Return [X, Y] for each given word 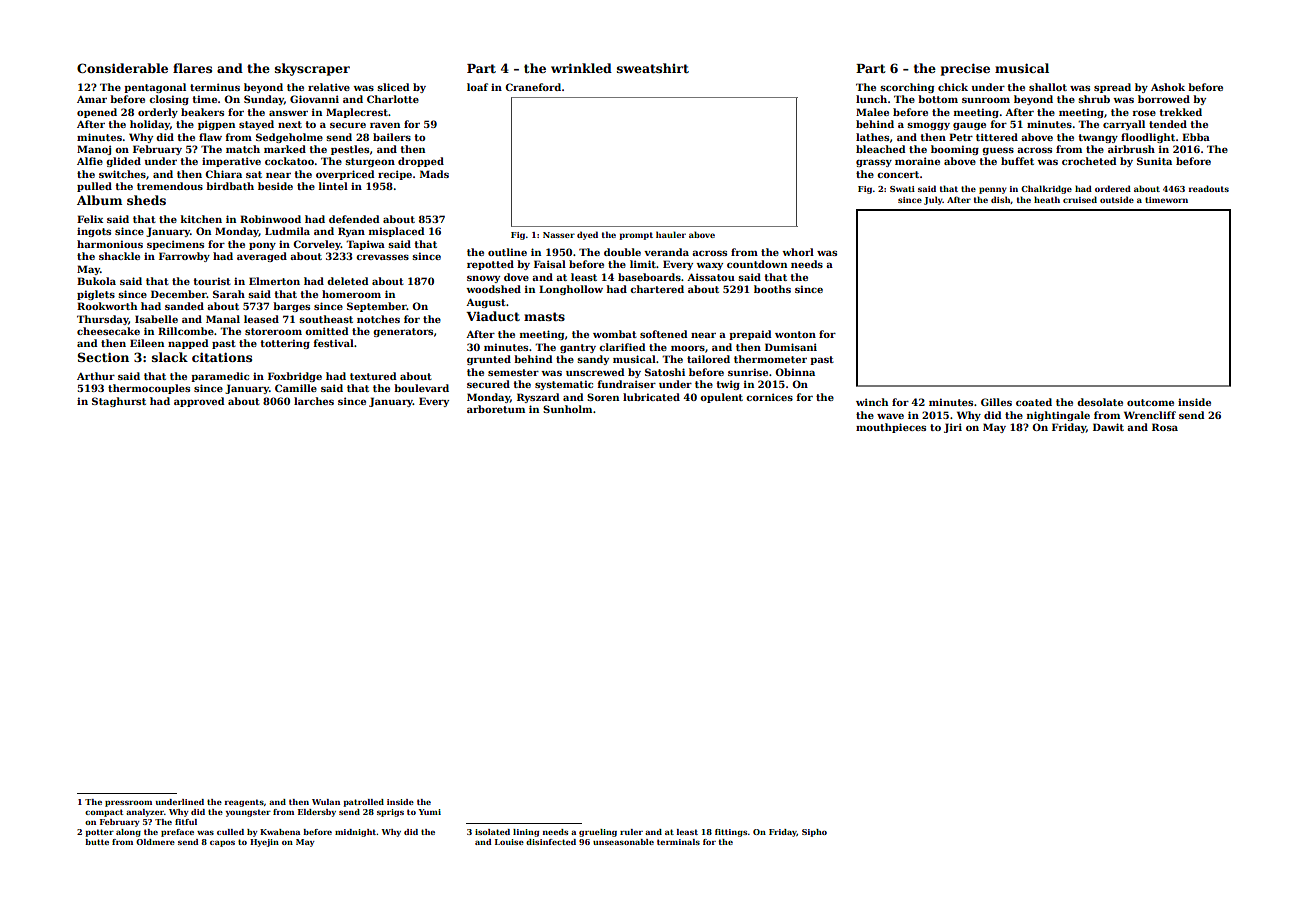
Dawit [1108, 427]
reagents [244, 803]
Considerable [122, 68]
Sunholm [567, 409]
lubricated [651, 397]
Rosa [1165, 427]
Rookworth [107, 306]
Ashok [1168, 87]
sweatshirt [653, 68]
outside [1117, 199]
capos [222, 844]
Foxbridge [295, 377]
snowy [483, 279]
